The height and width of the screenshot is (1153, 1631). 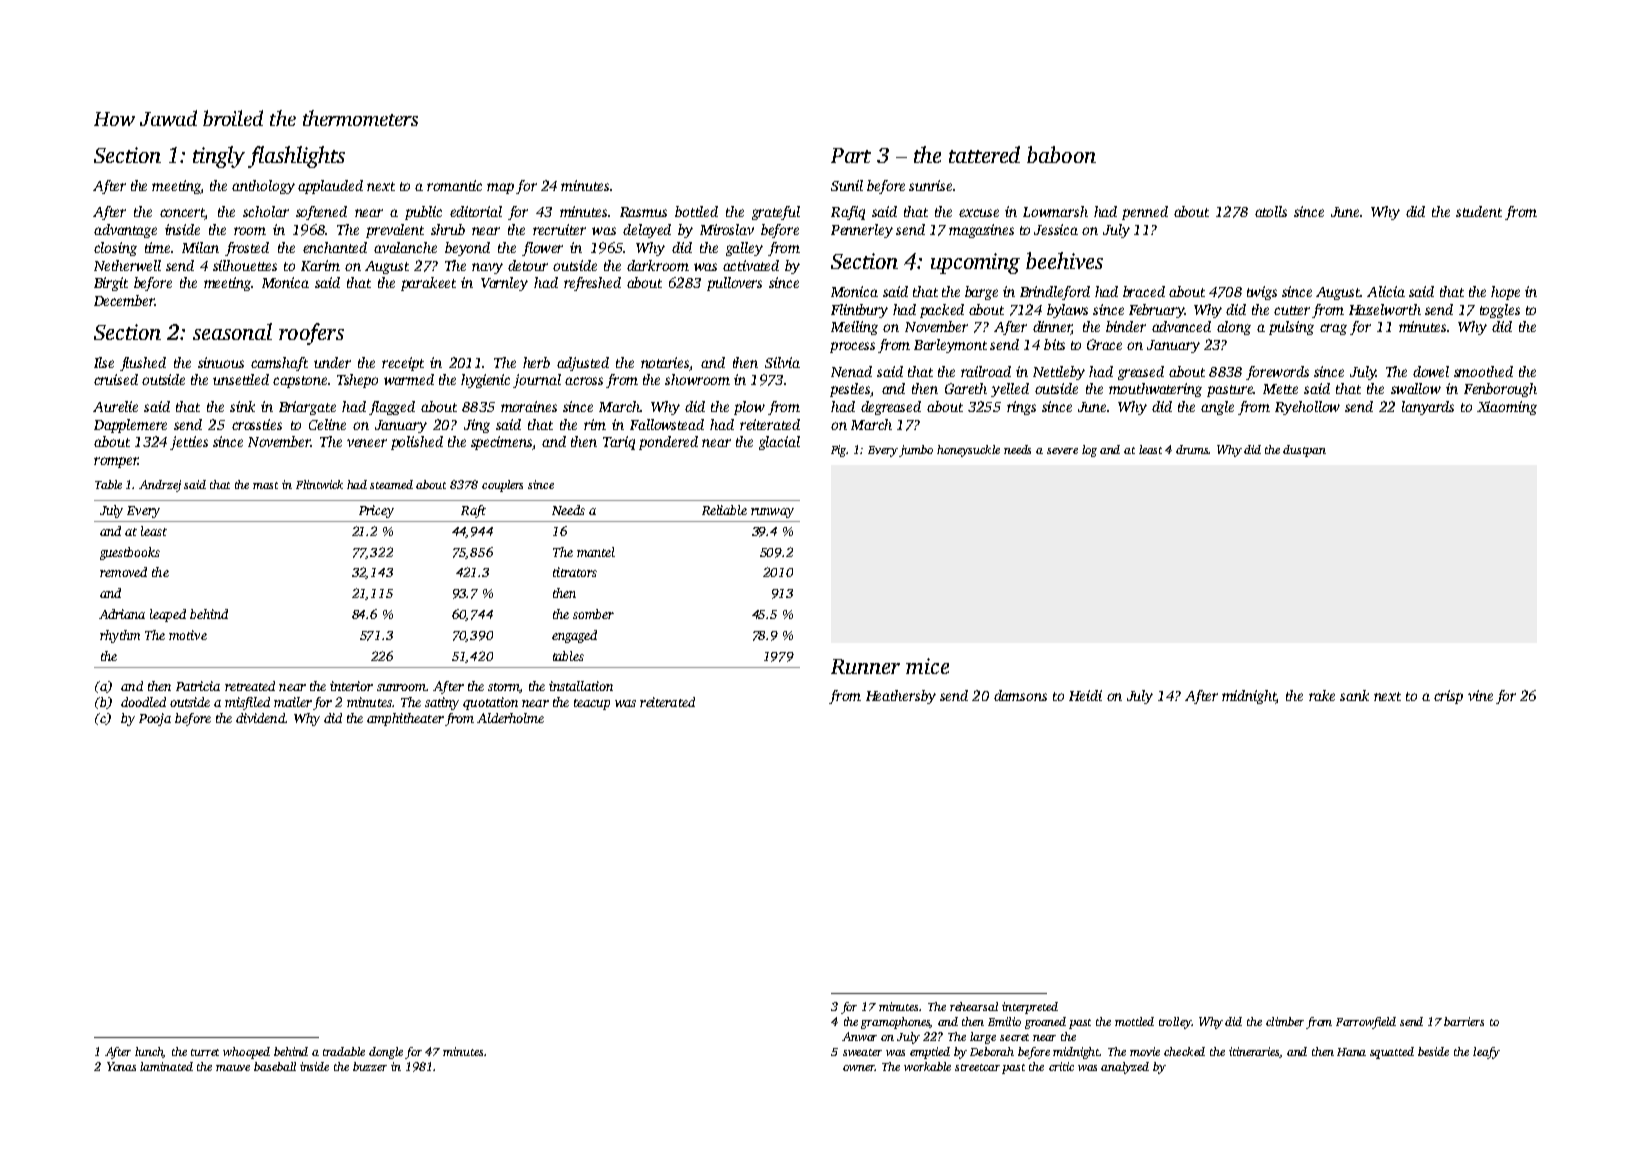 What do you see at coordinates (865, 666) in the screenshot?
I see `Runner` at bounding box center [865, 666].
